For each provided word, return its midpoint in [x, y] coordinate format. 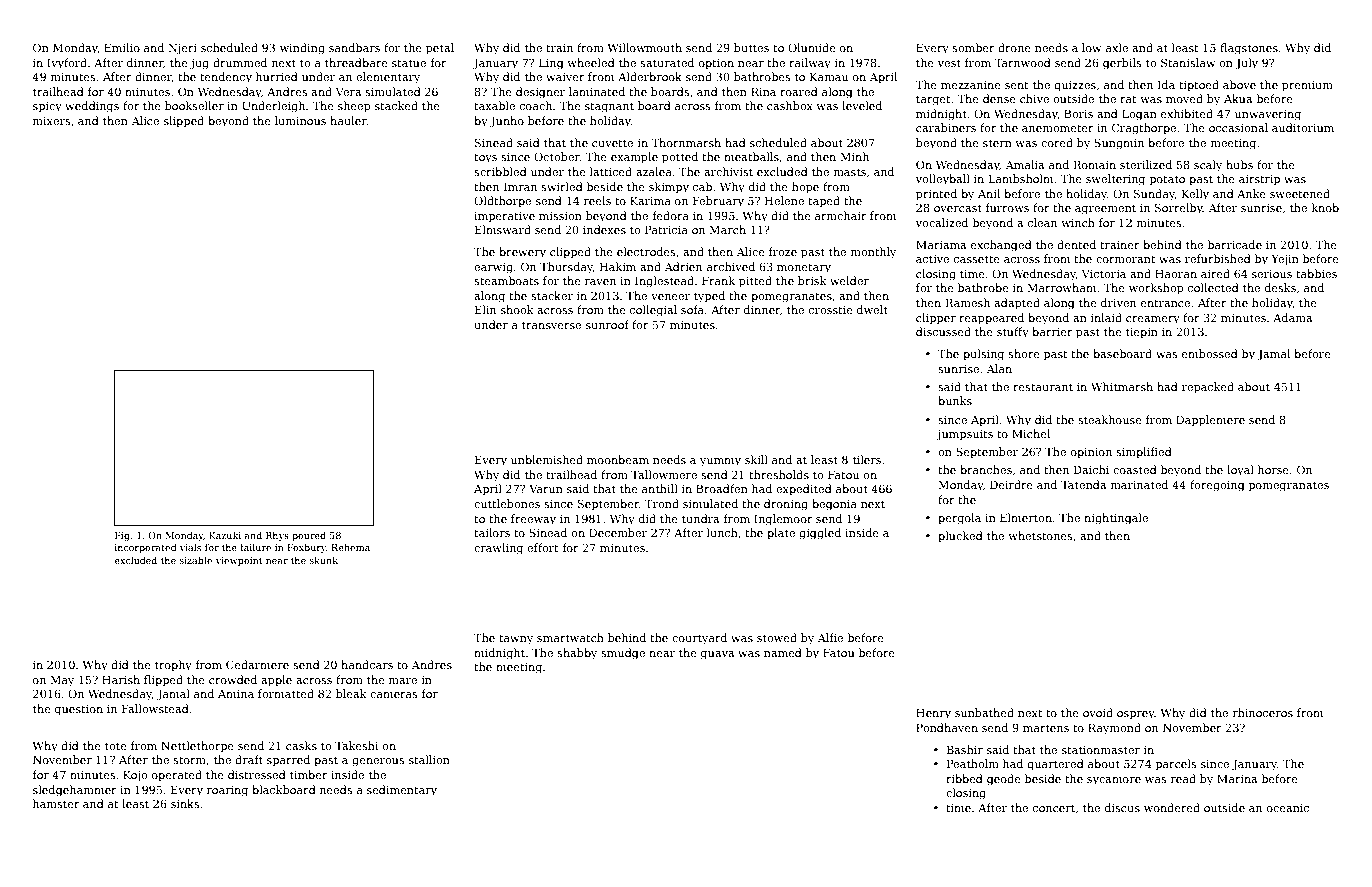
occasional [1238, 127]
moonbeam [618, 459]
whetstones [1040, 535]
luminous [300, 120]
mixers [51, 121]
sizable [196, 560]
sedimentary [402, 791]
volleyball [943, 180]
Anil [989, 193]
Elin [485, 309]
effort [543, 547]
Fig [122, 536]
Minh [855, 156]
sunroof [607, 324]
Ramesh [968, 302]
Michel [1031, 433]
